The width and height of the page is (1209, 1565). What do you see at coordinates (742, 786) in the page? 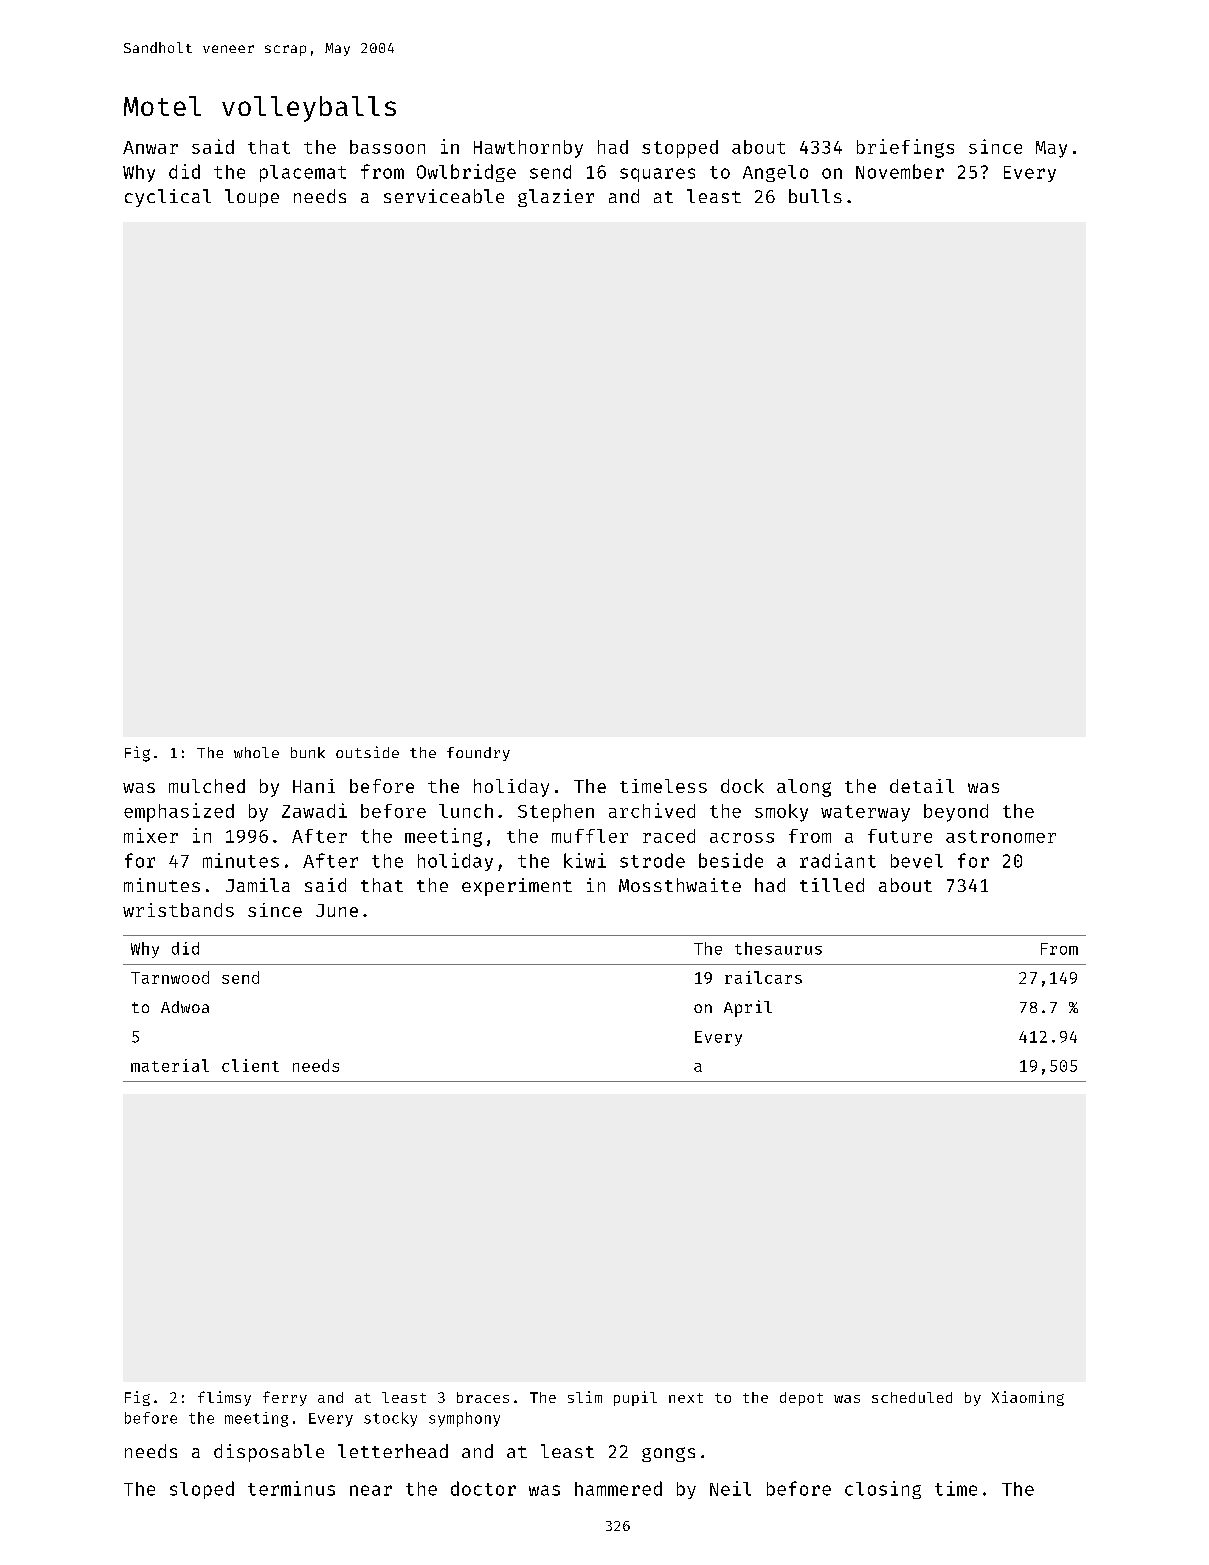
I see `dock` at bounding box center [742, 786].
